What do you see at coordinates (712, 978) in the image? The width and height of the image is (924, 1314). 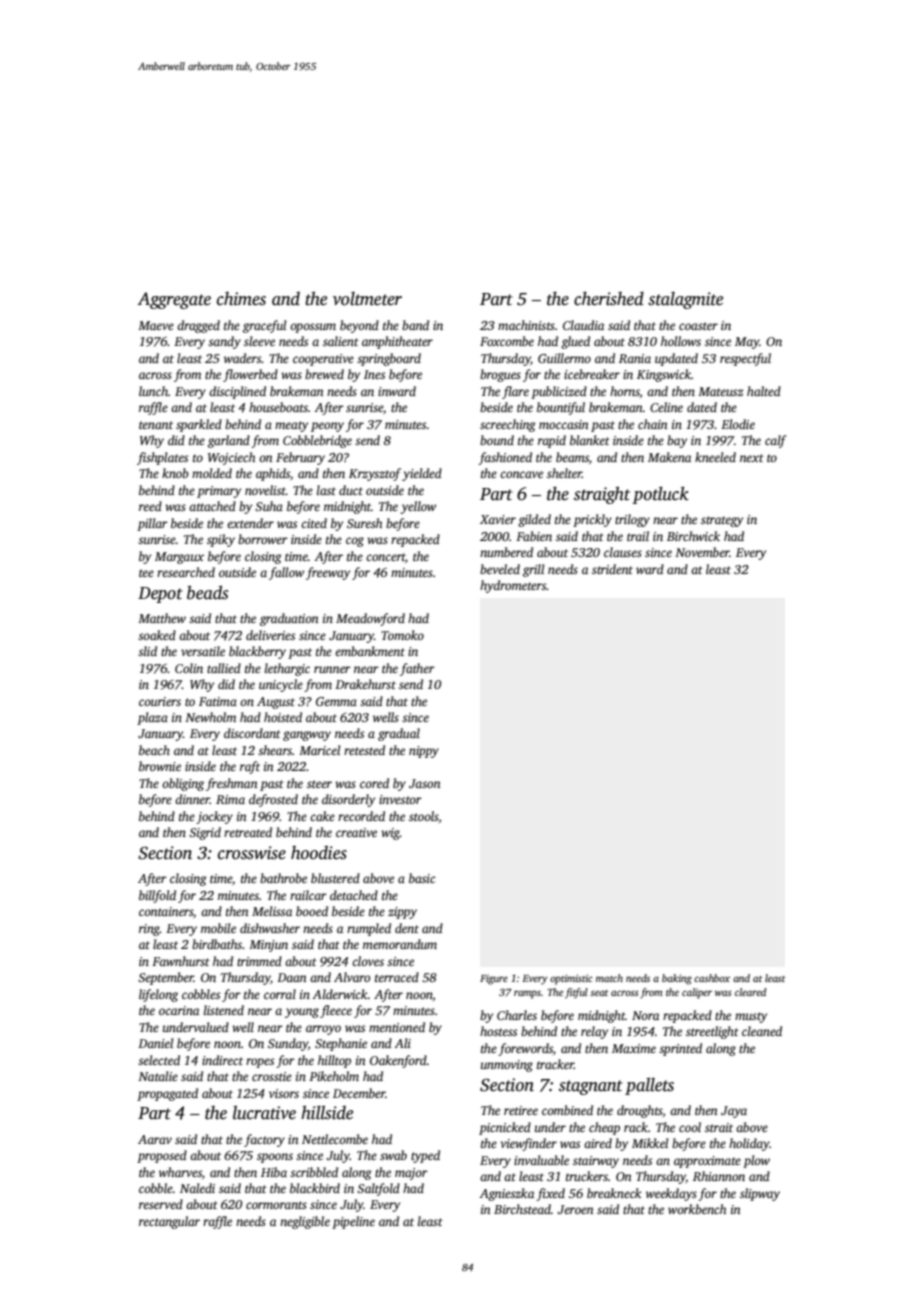 I see `cashbox` at bounding box center [712, 978].
